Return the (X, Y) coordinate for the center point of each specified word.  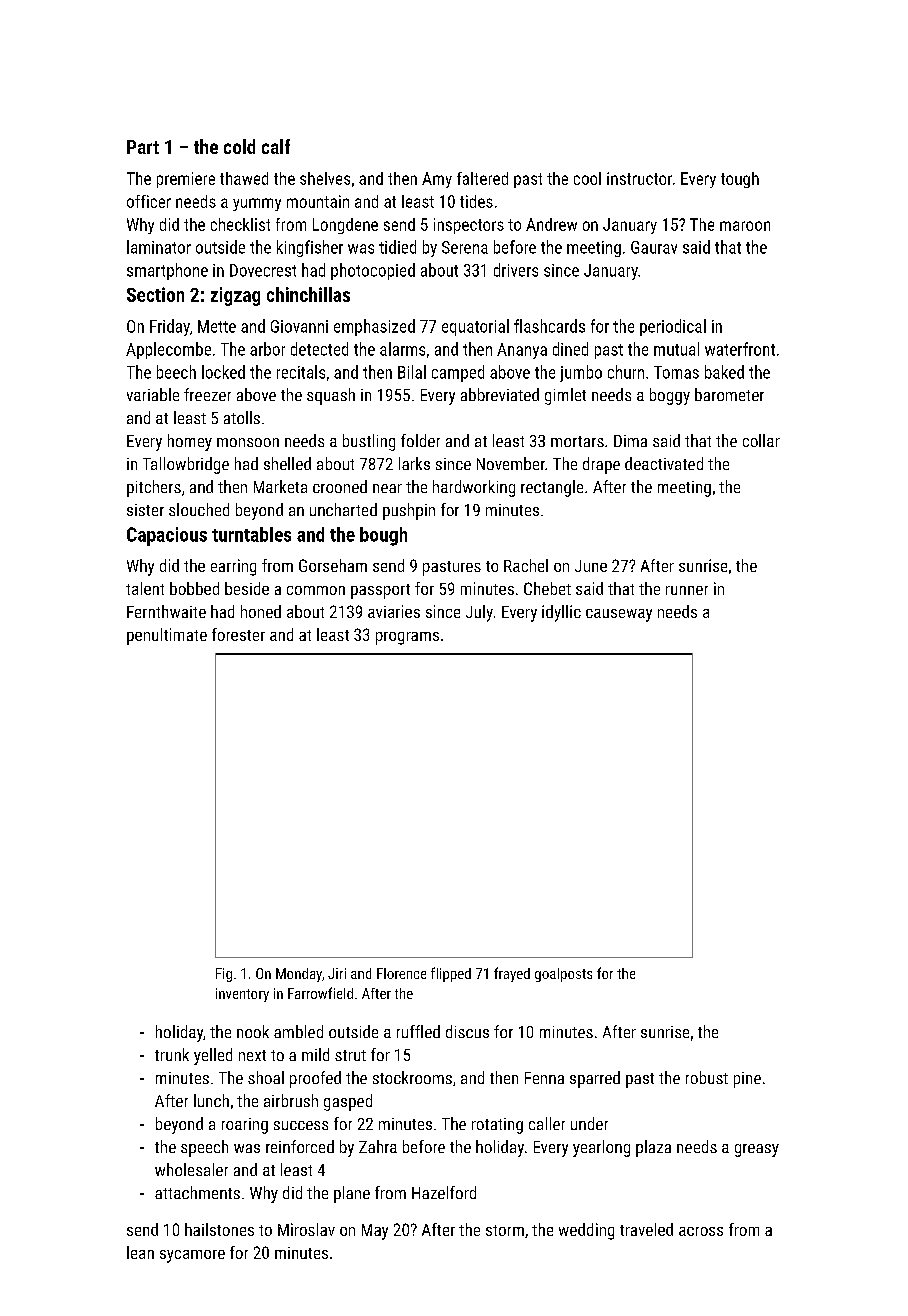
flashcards (549, 326)
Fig (224, 975)
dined (570, 349)
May (375, 1232)
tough (740, 180)
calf (276, 146)
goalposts (563, 975)
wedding (586, 1231)
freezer (207, 394)
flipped (451, 974)
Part (143, 147)
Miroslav (306, 1229)
